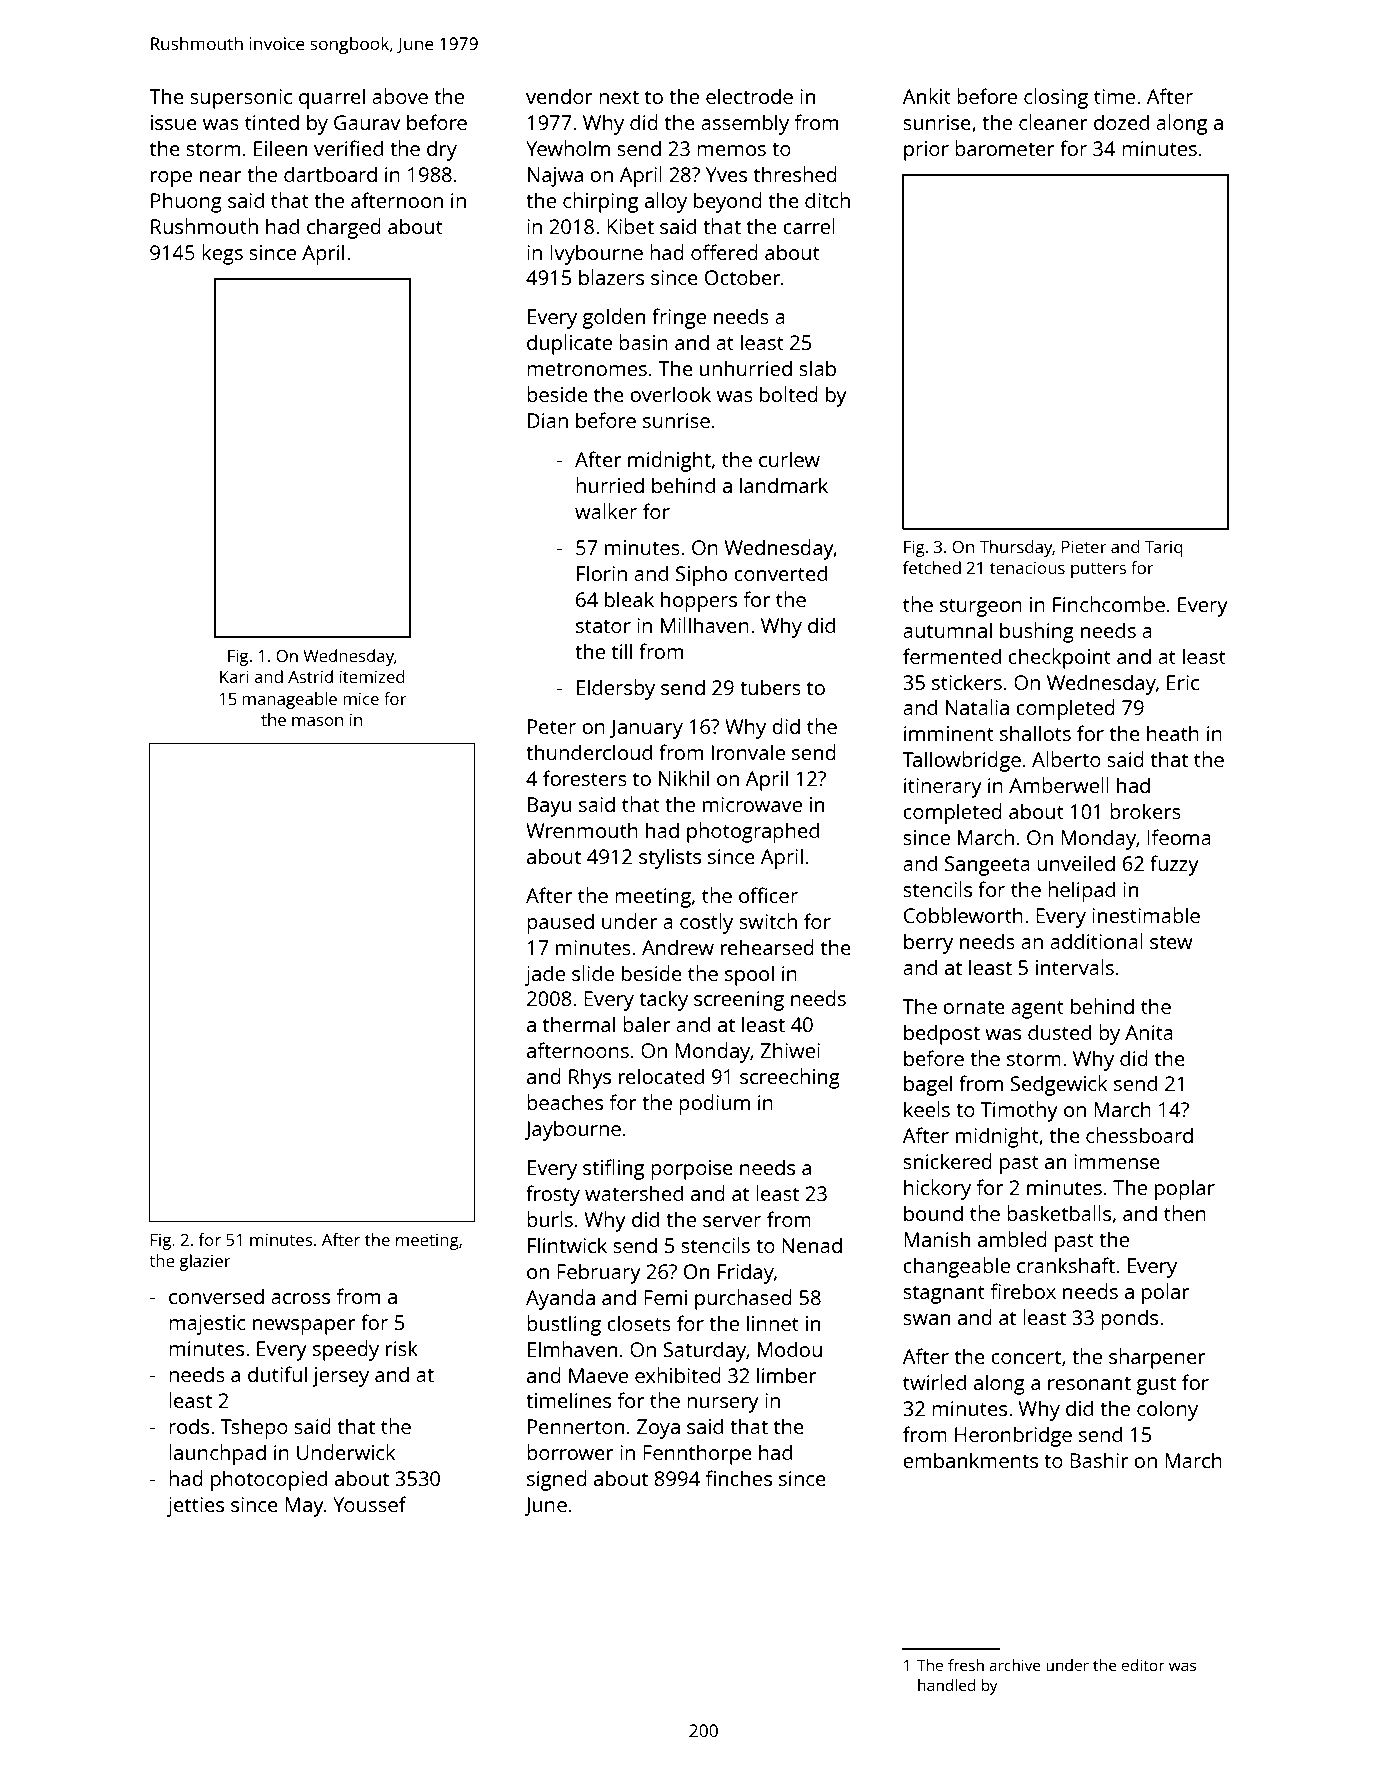 The height and width of the screenshot is (1783, 1378). What do you see at coordinates (234, 676) in the screenshot?
I see `Kari` at bounding box center [234, 676].
